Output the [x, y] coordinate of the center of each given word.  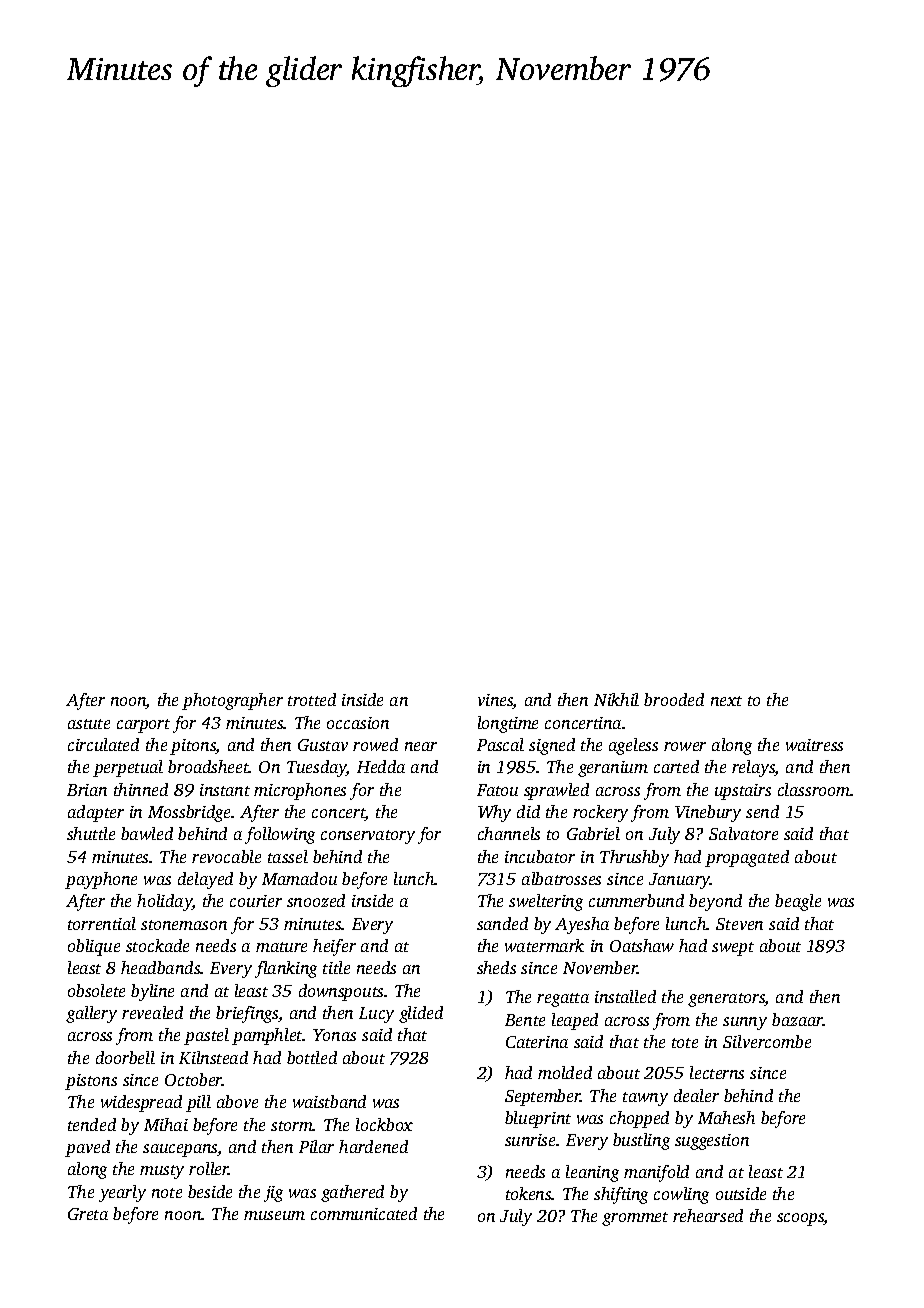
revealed [152, 1012]
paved [87, 1148]
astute [89, 724]
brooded [674, 699]
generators [726, 1000]
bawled [147, 833]
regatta [563, 1000]
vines [495, 701]
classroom [814, 789]
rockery [600, 813]
